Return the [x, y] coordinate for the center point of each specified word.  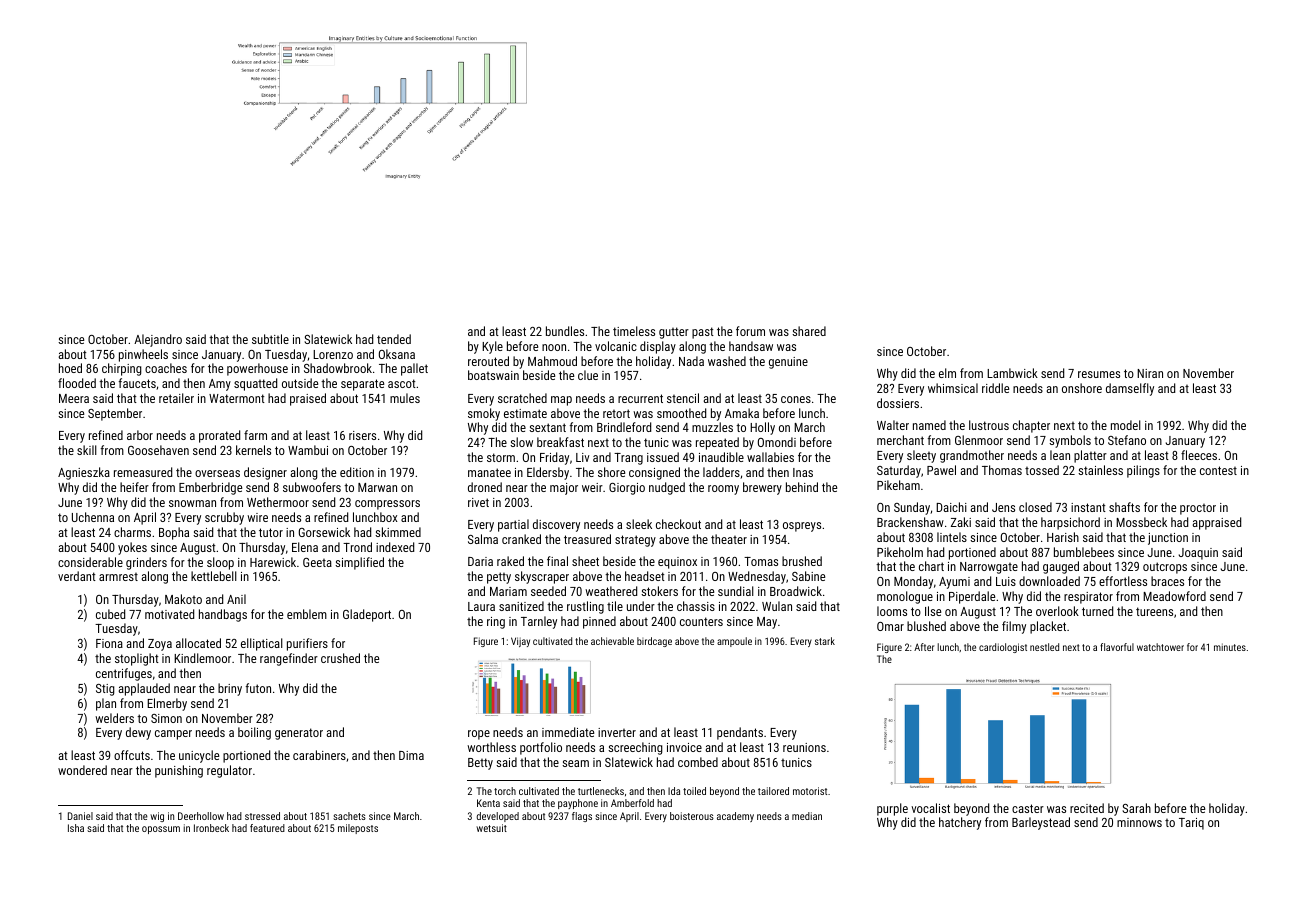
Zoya [160, 645]
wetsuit [491, 828]
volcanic [616, 346]
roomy [723, 490]
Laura [481, 606]
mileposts [358, 829]
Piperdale [972, 597]
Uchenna [93, 517]
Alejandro [158, 340]
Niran [1150, 373]
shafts [1124, 507]
